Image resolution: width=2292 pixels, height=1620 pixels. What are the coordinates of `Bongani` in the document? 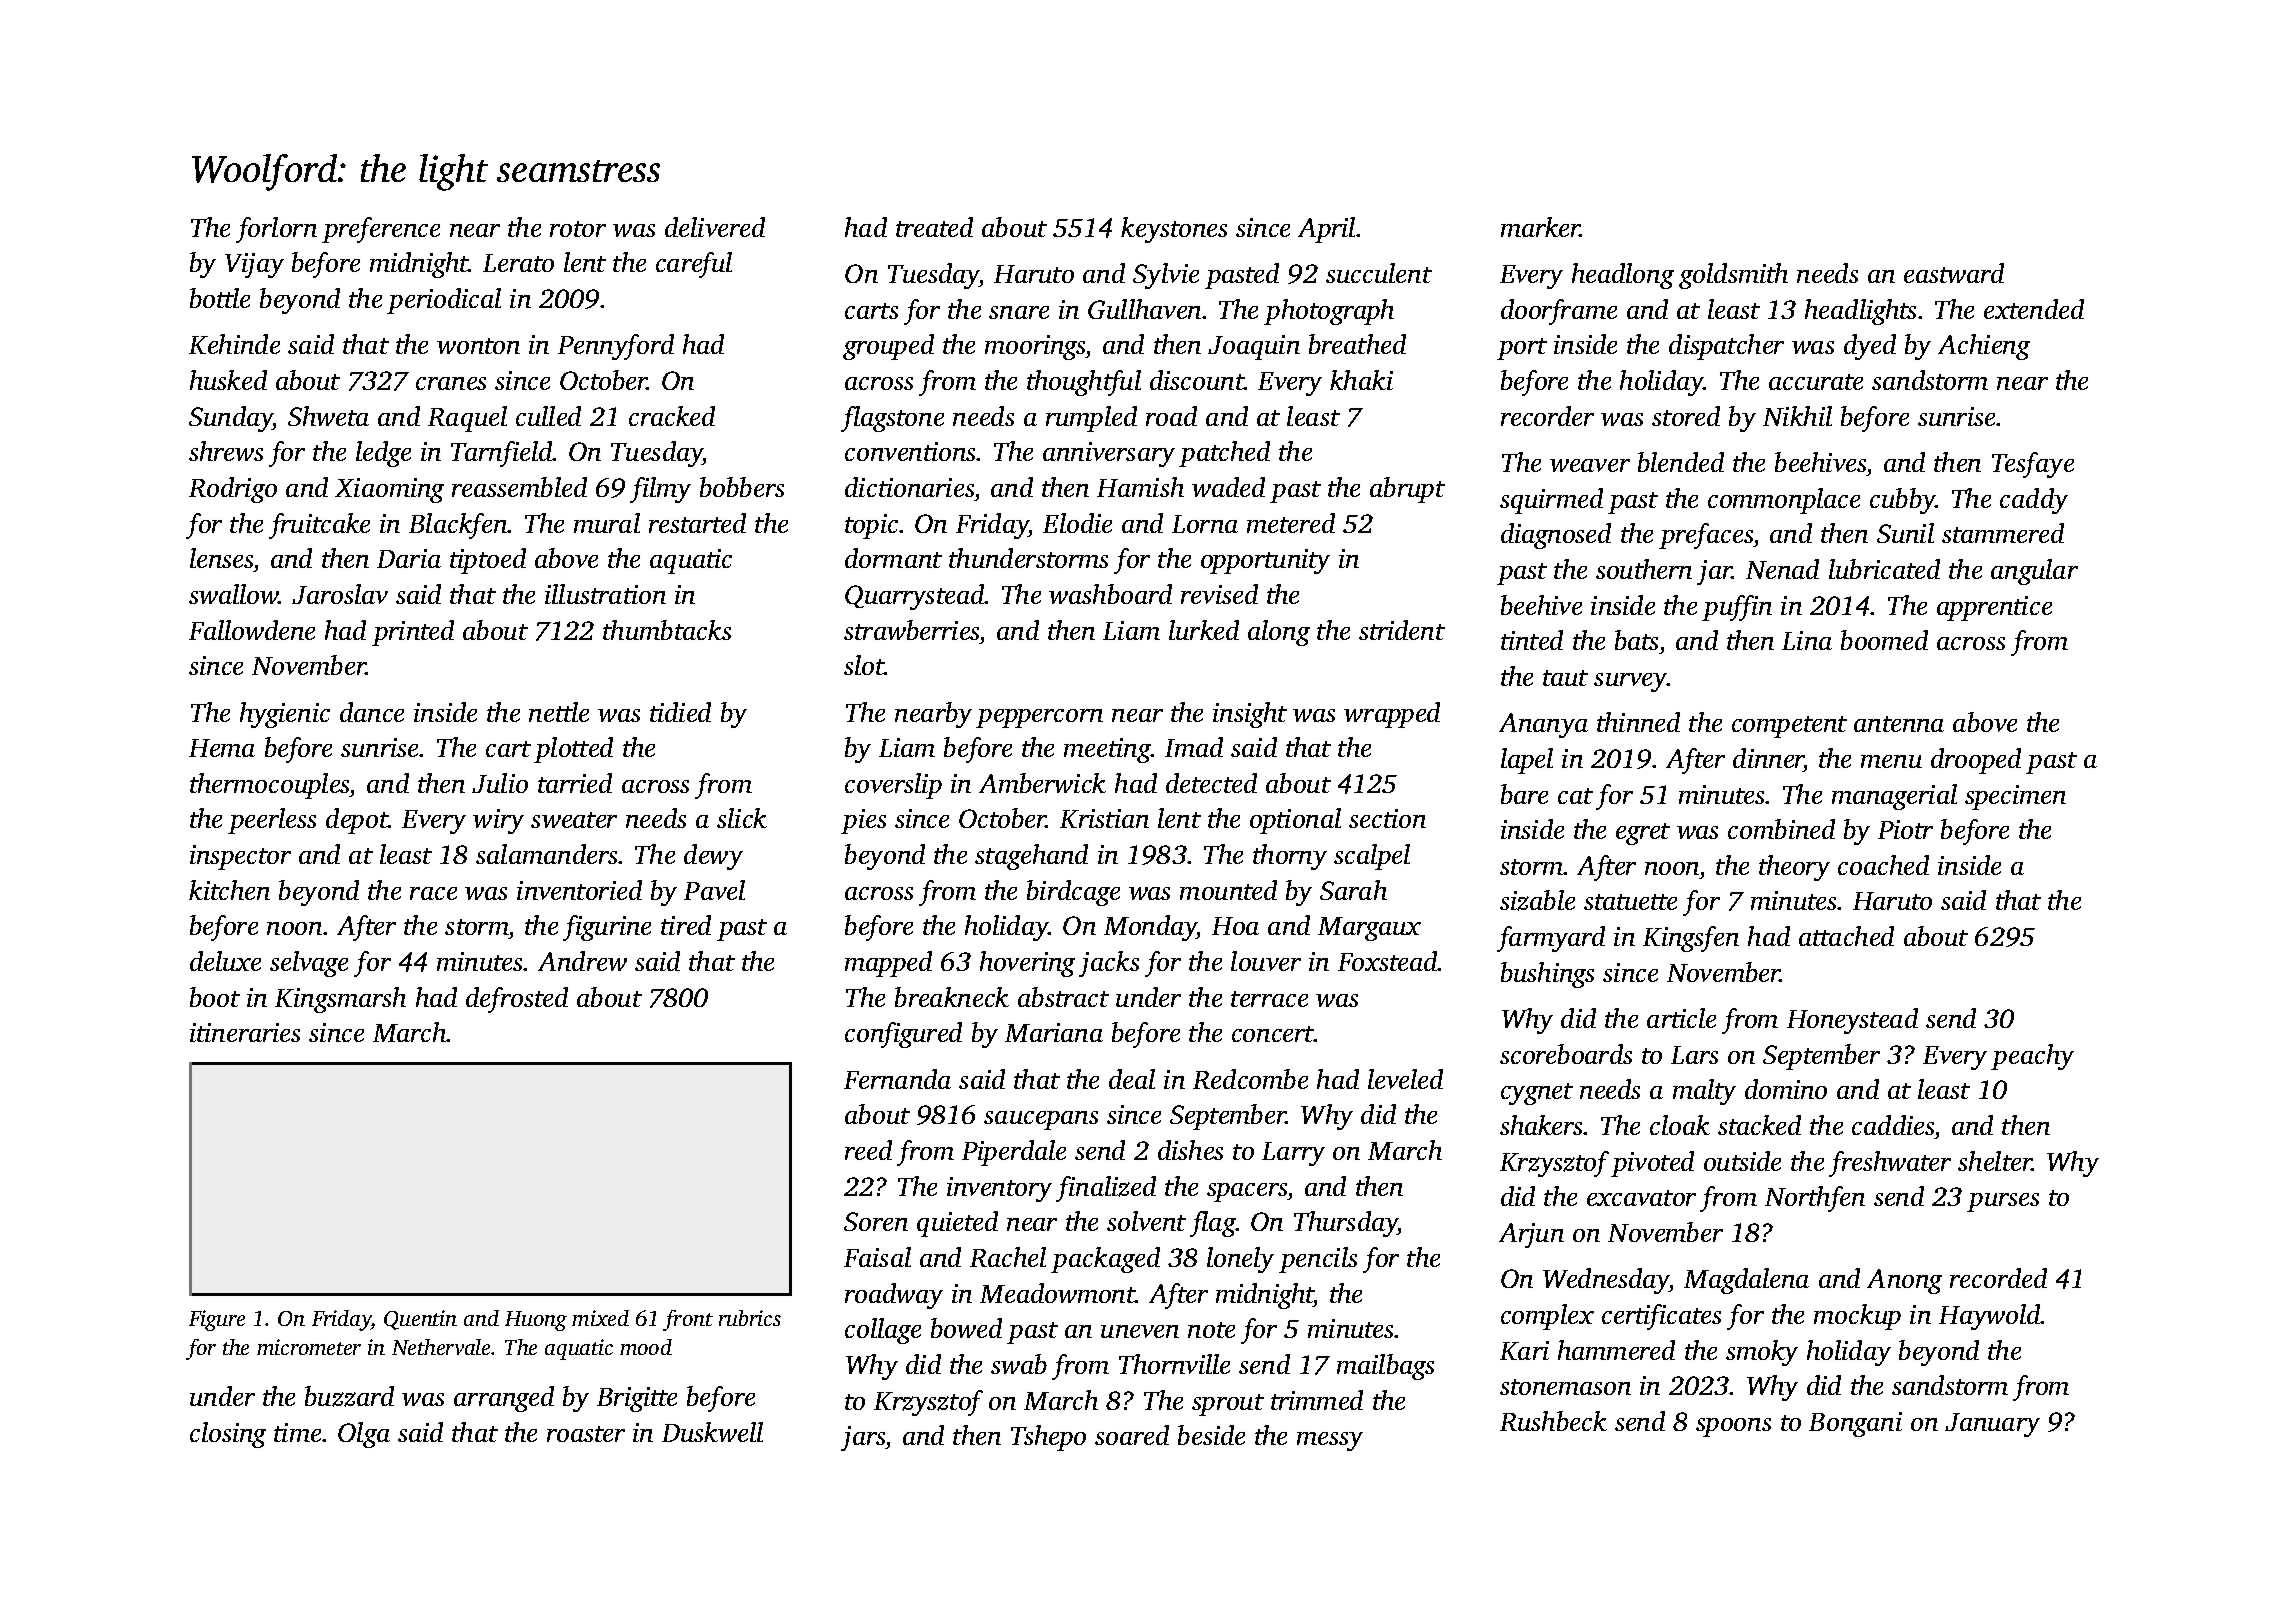 It's located at (1855, 1424).
